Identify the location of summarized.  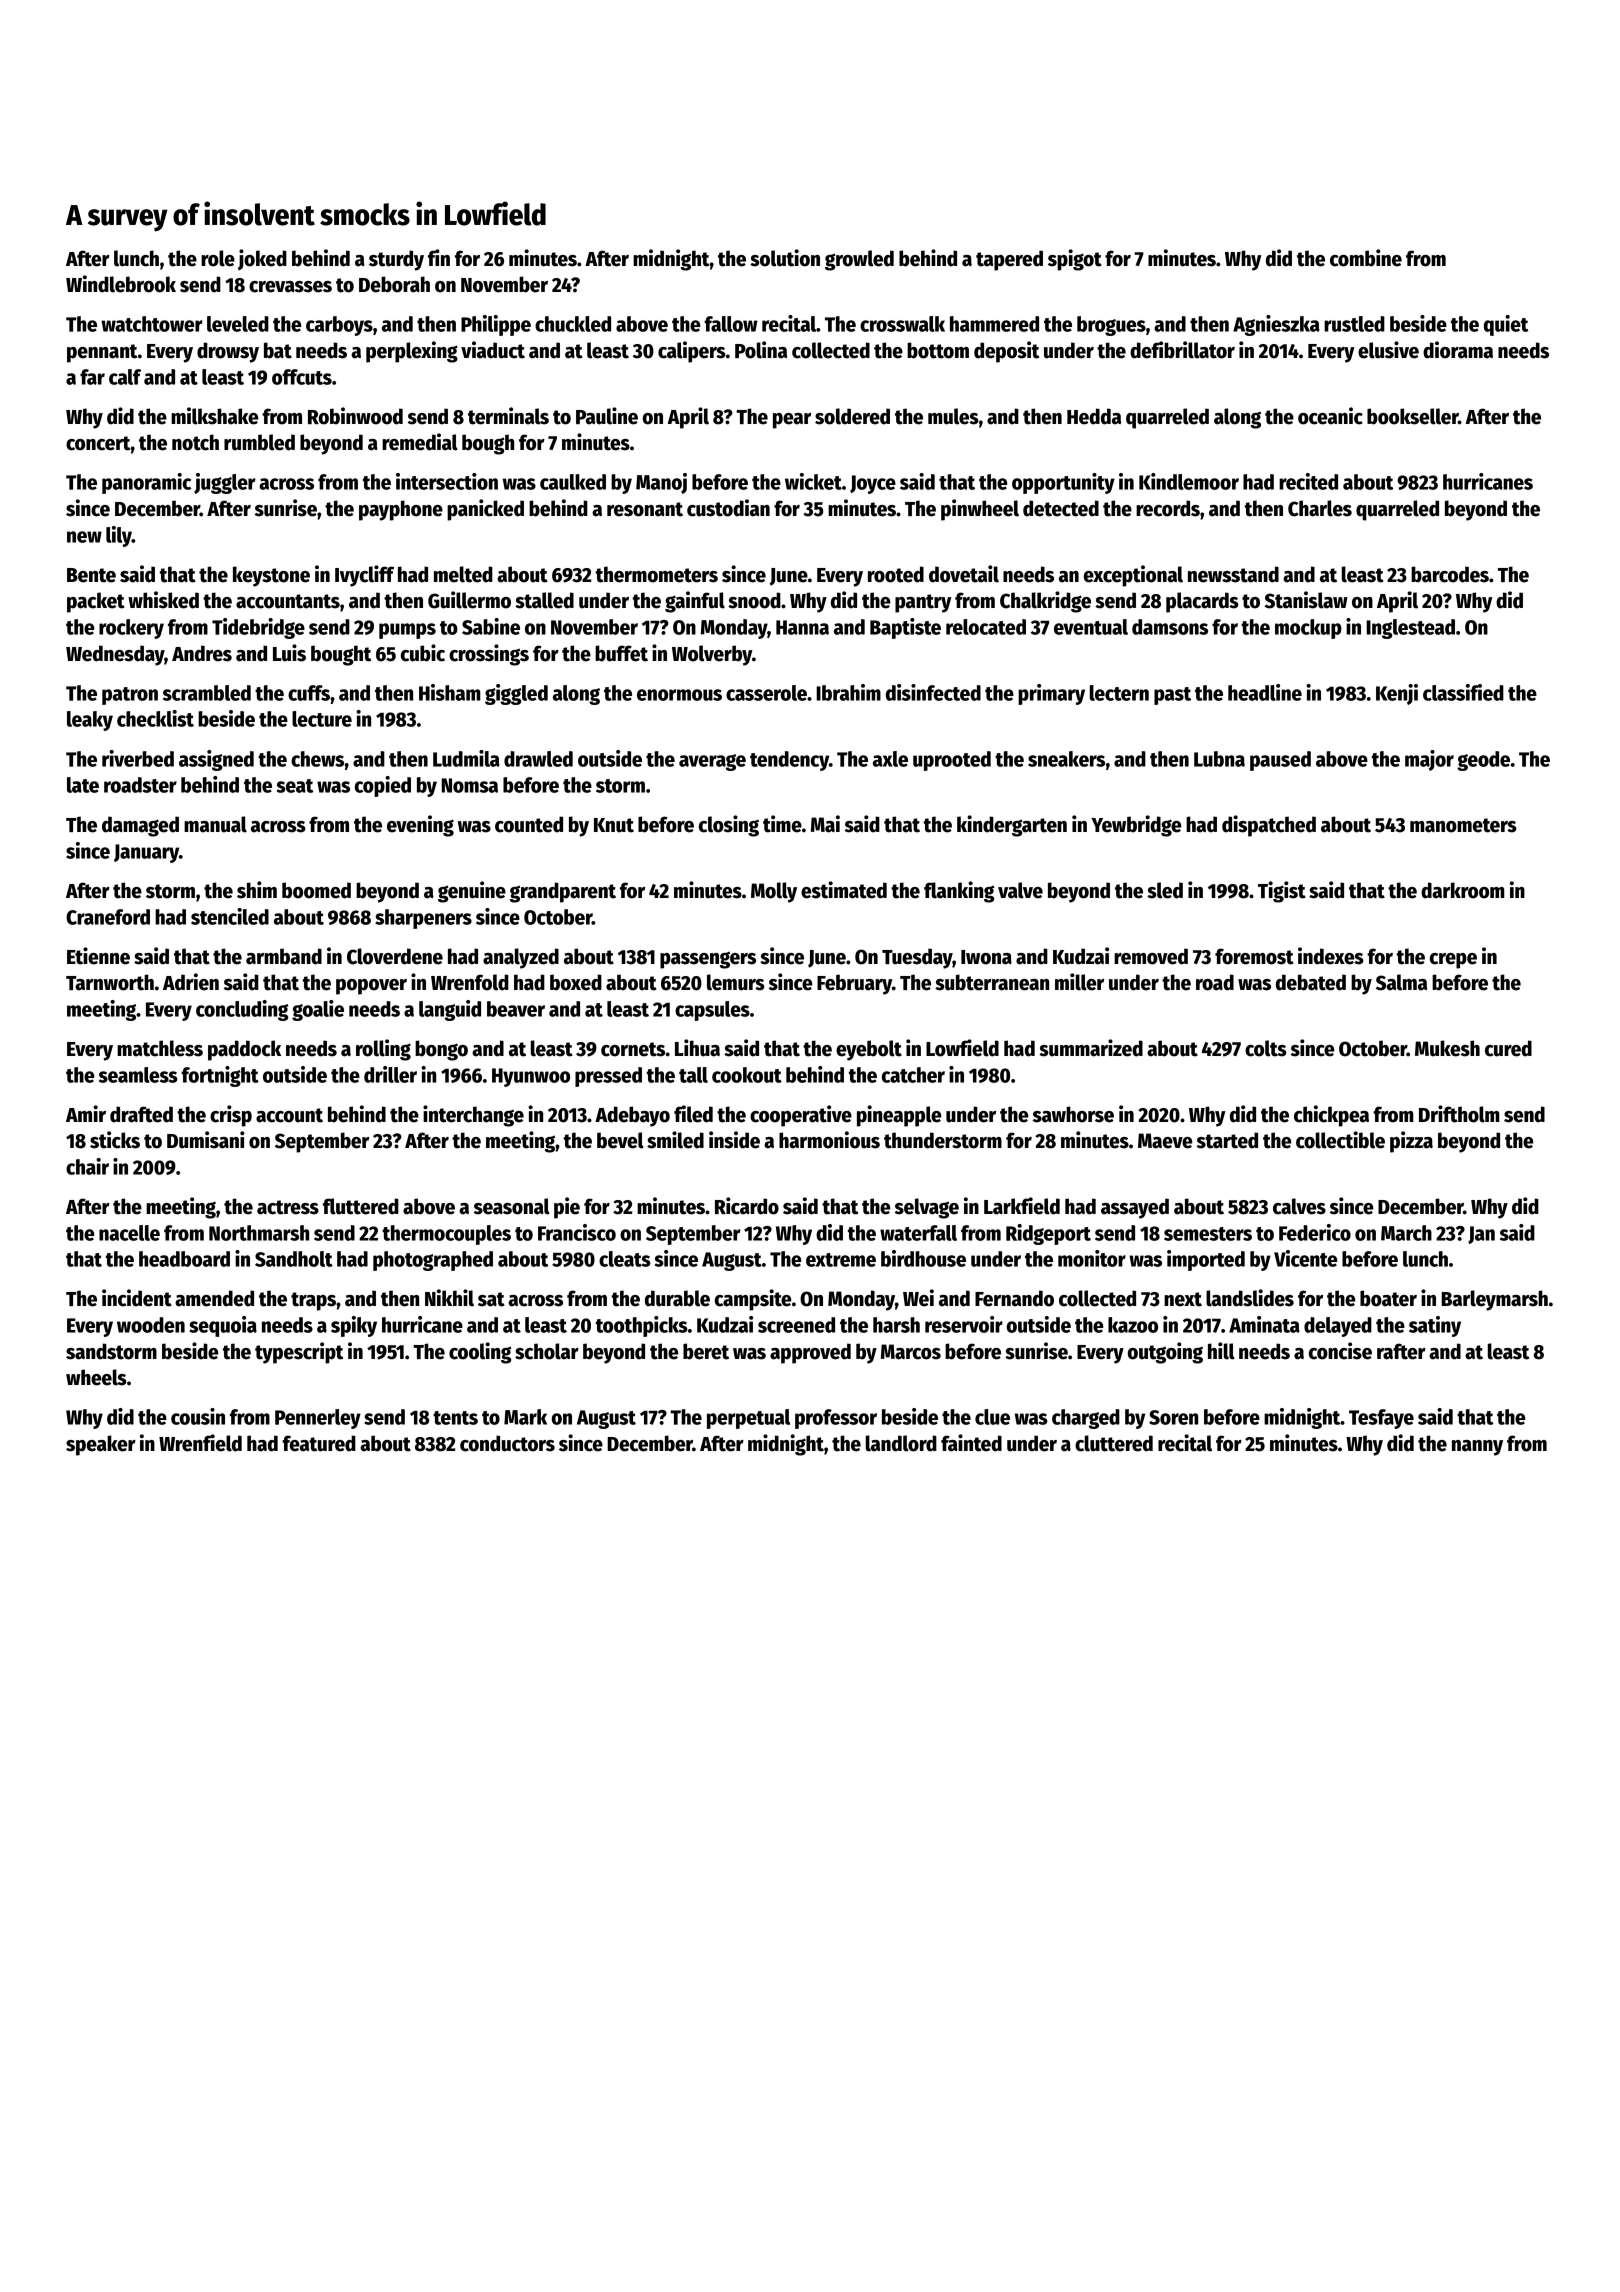
(1091, 1048).
